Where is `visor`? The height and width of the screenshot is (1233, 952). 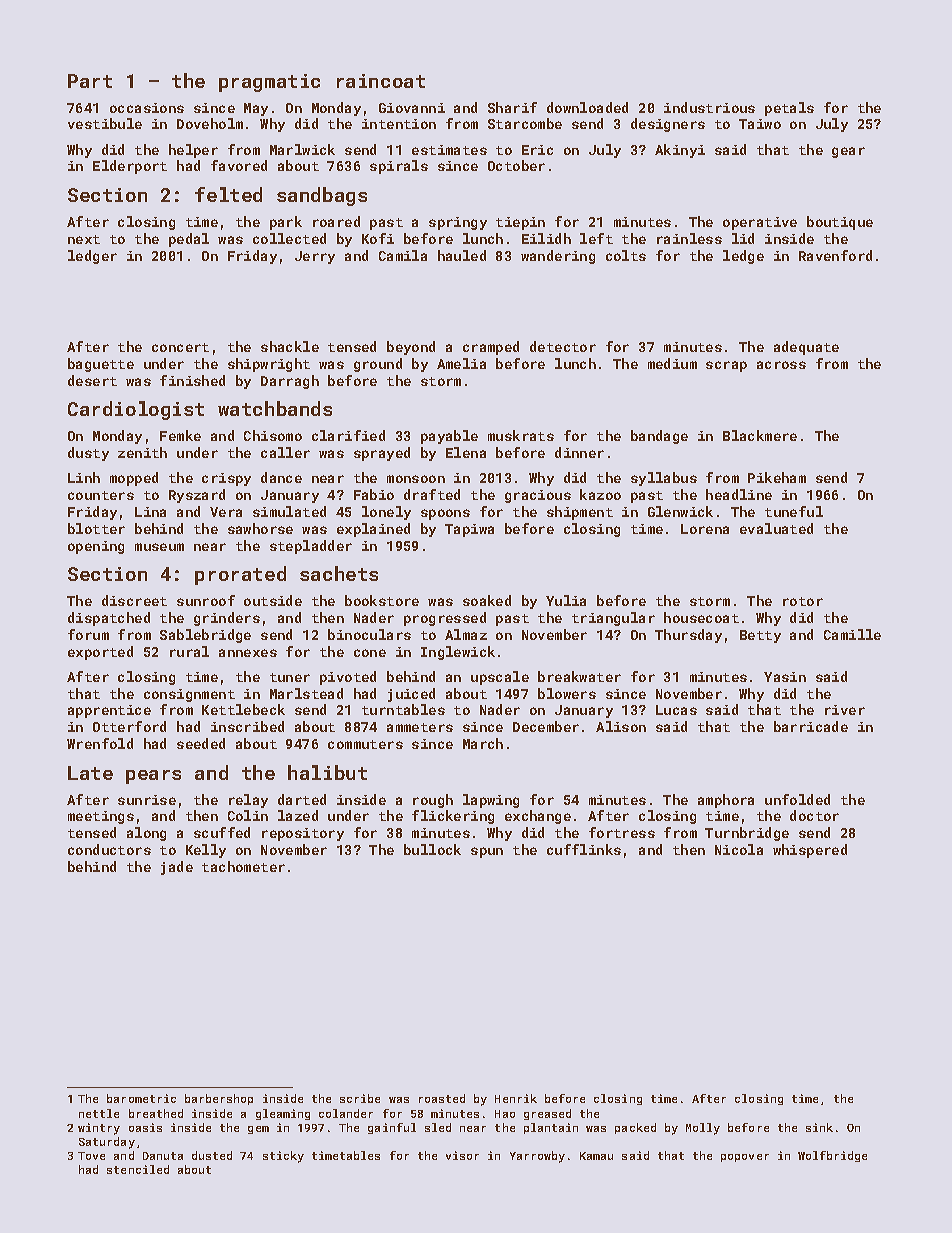 visor is located at coordinates (462, 1155).
